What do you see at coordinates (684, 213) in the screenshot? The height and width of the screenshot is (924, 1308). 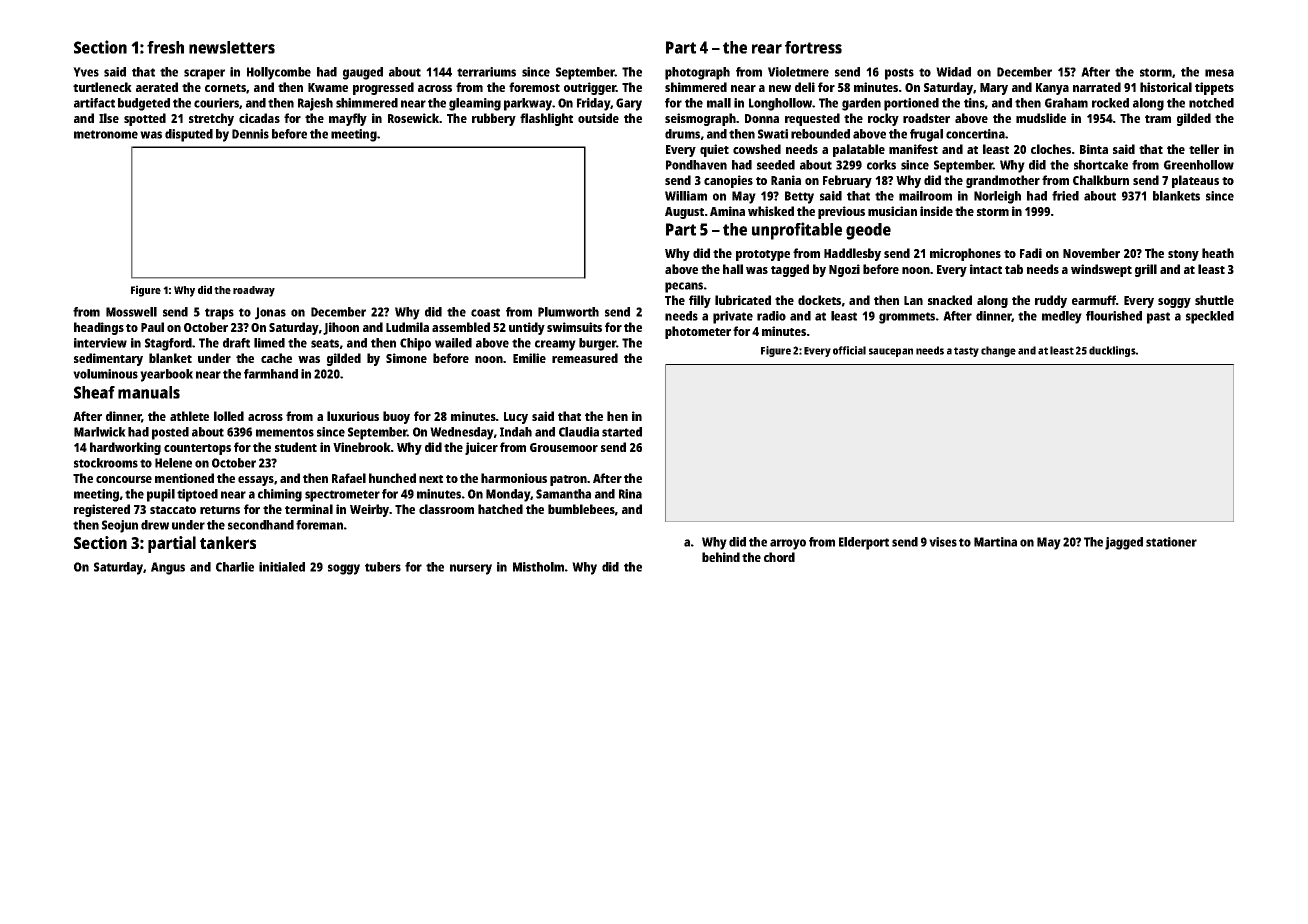 I see `August` at bounding box center [684, 213].
